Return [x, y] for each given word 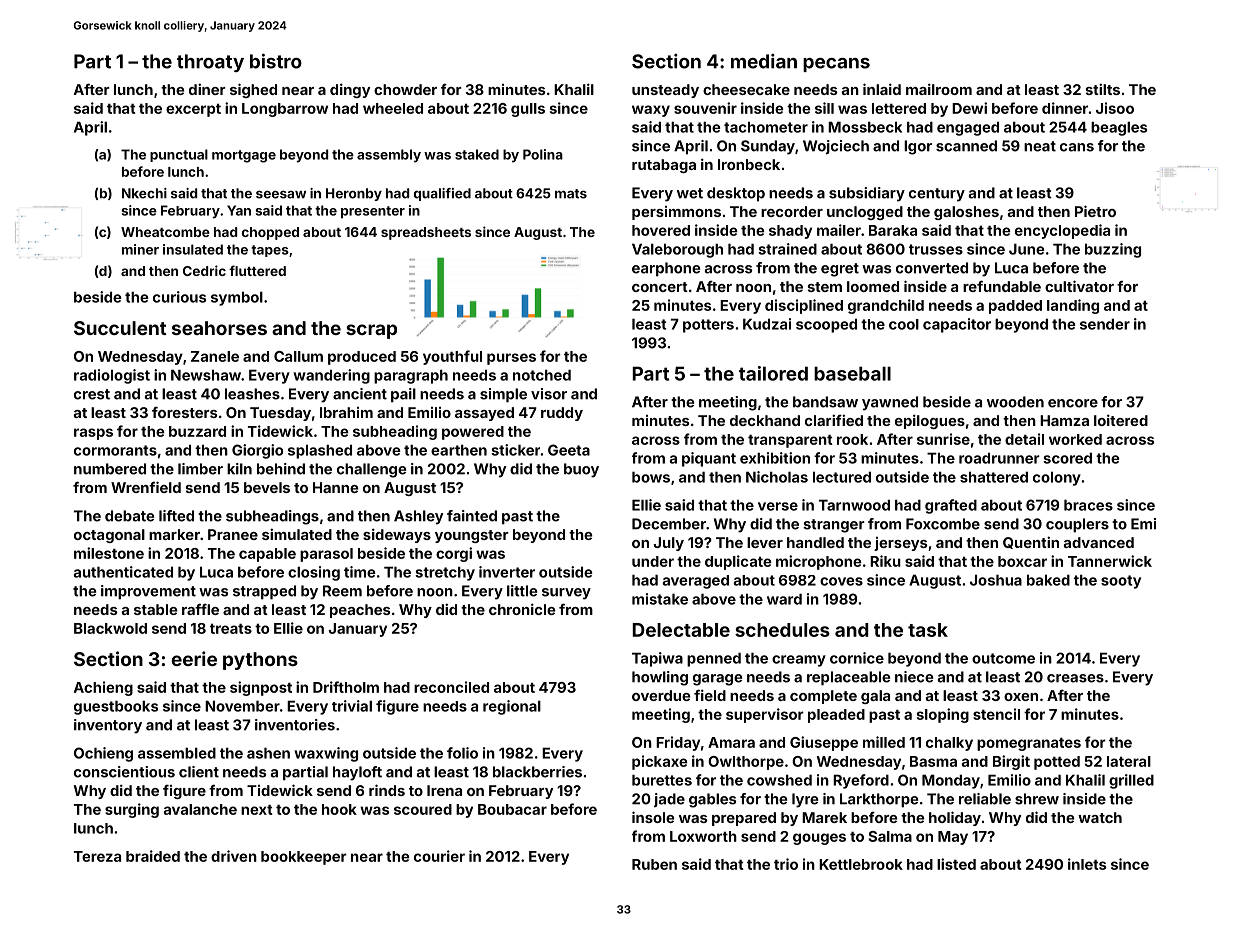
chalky [949, 744]
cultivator [1079, 286]
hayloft [357, 773]
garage [717, 680]
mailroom [939, 89]
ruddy [562, 414]
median [764, 61]
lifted [176, 516]
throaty [210, 63]
